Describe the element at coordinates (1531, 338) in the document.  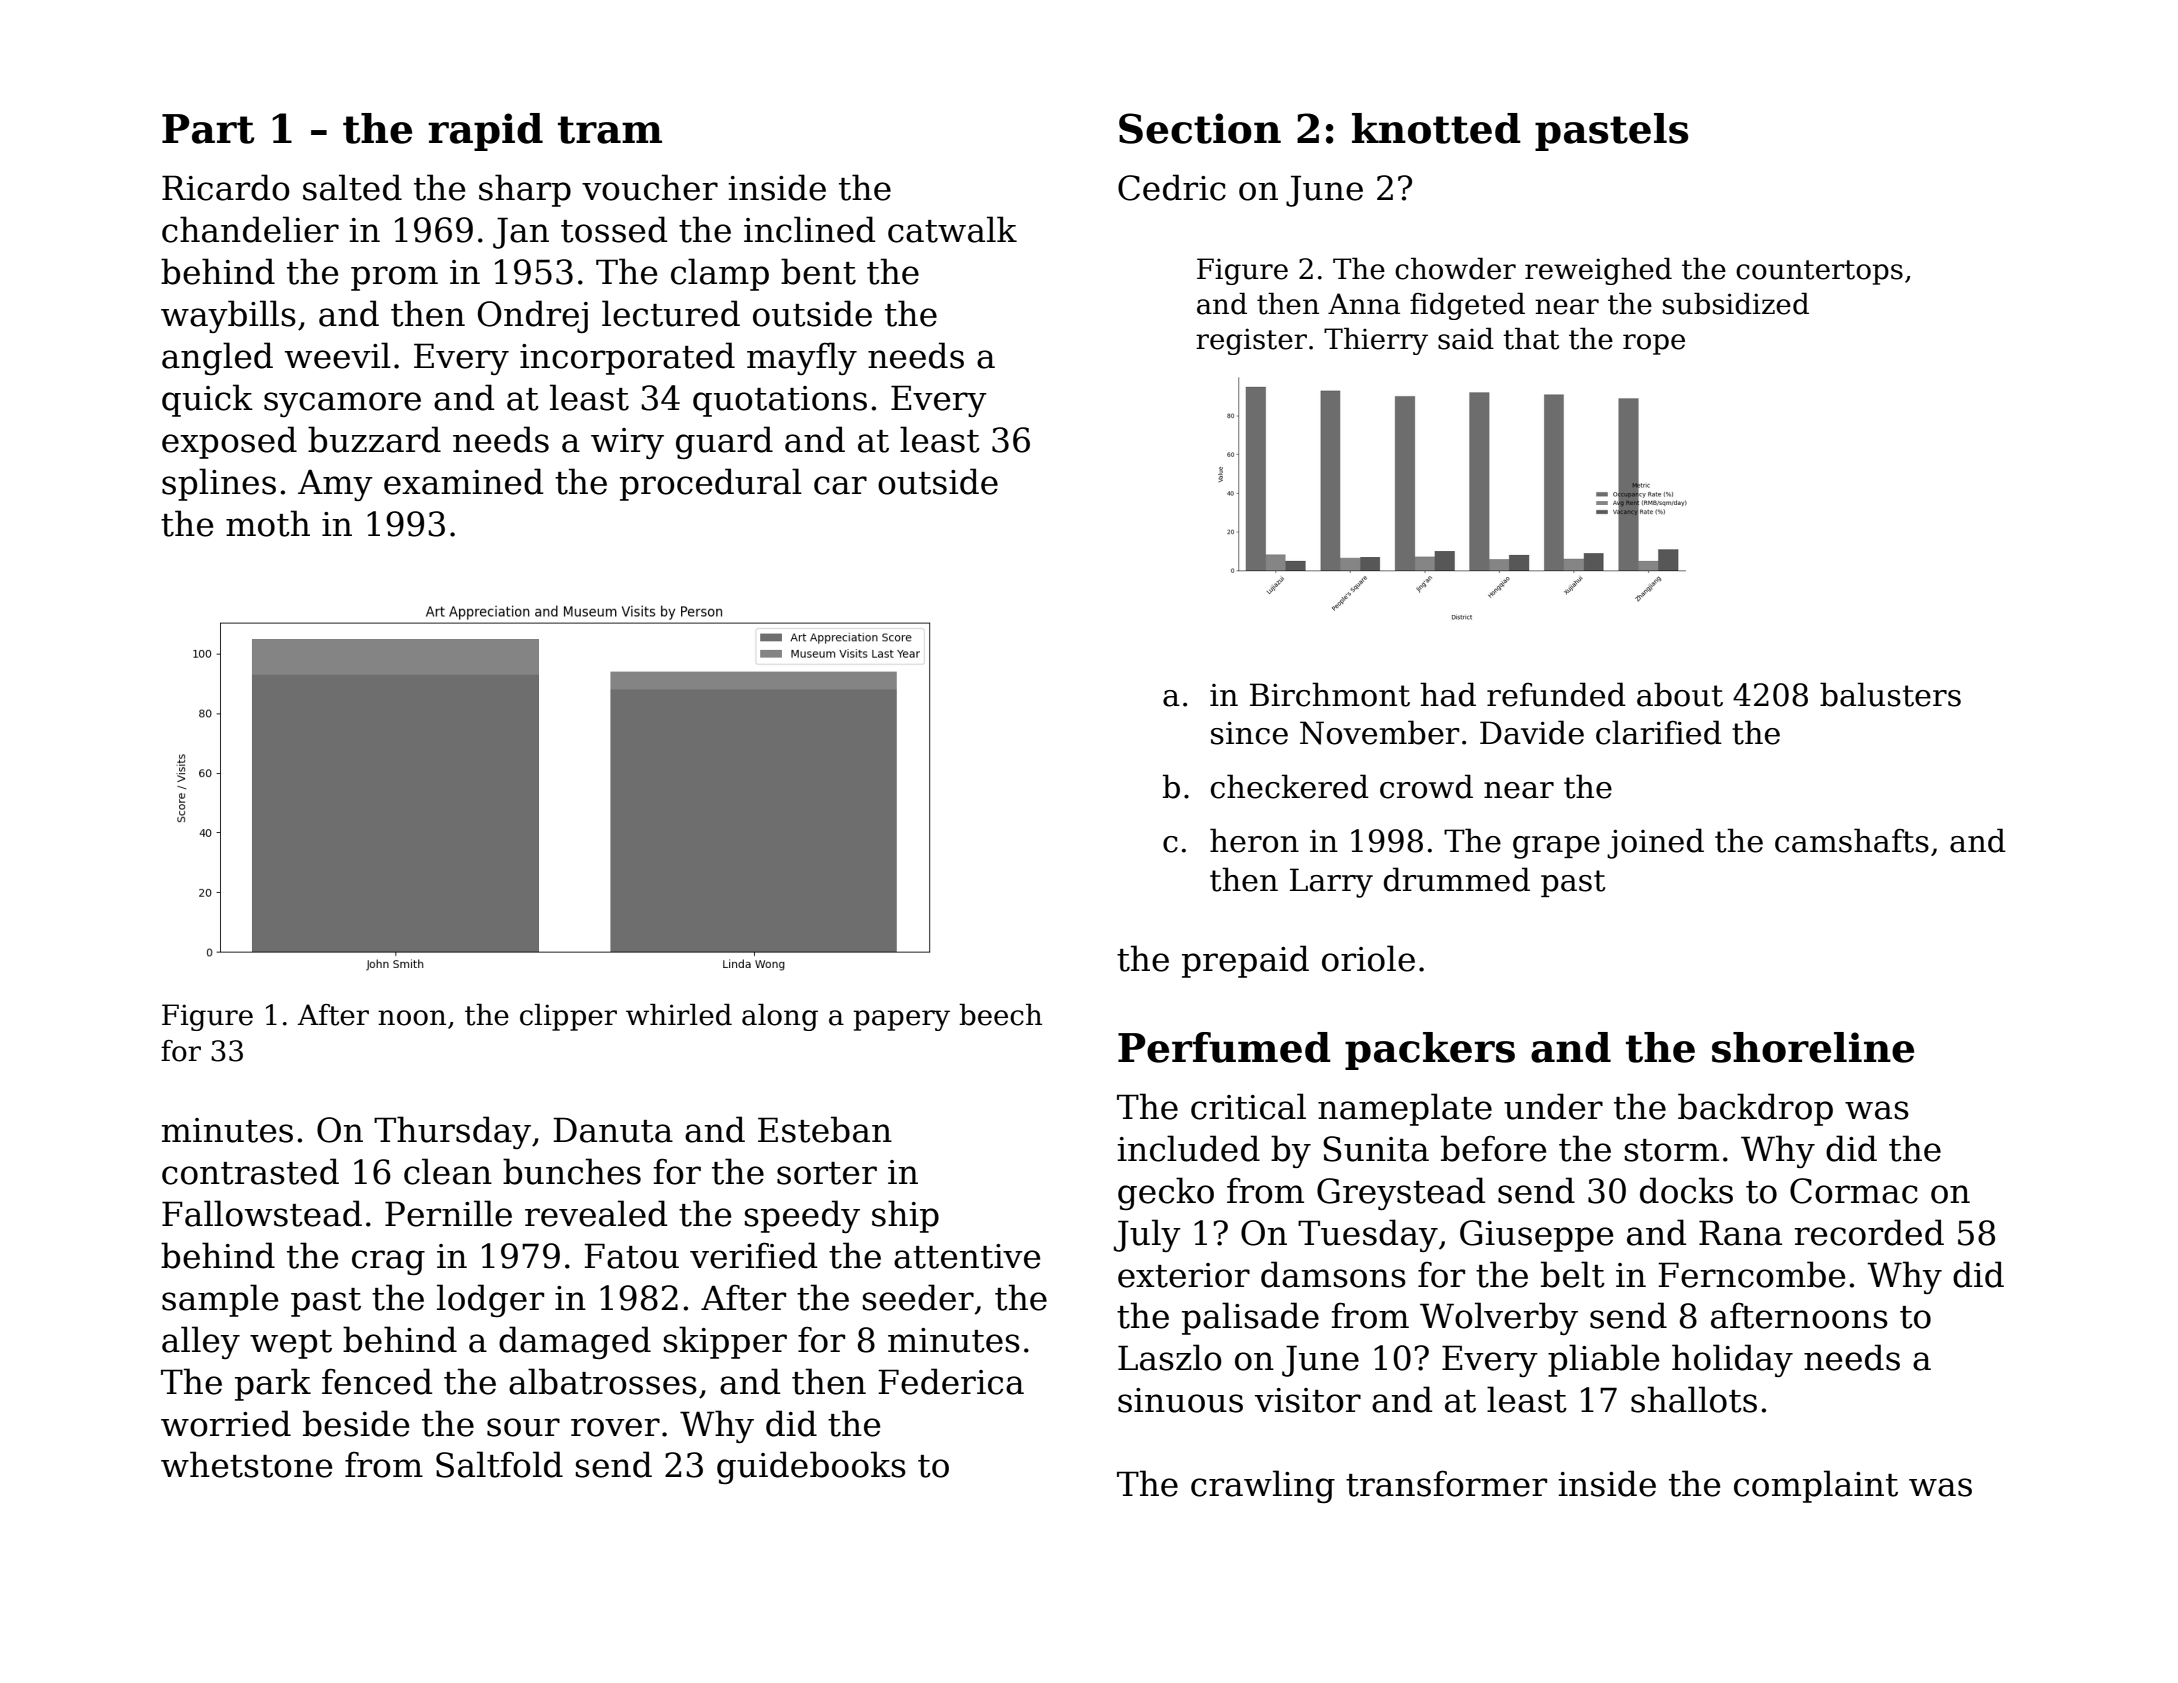
I see `that` at that location.
